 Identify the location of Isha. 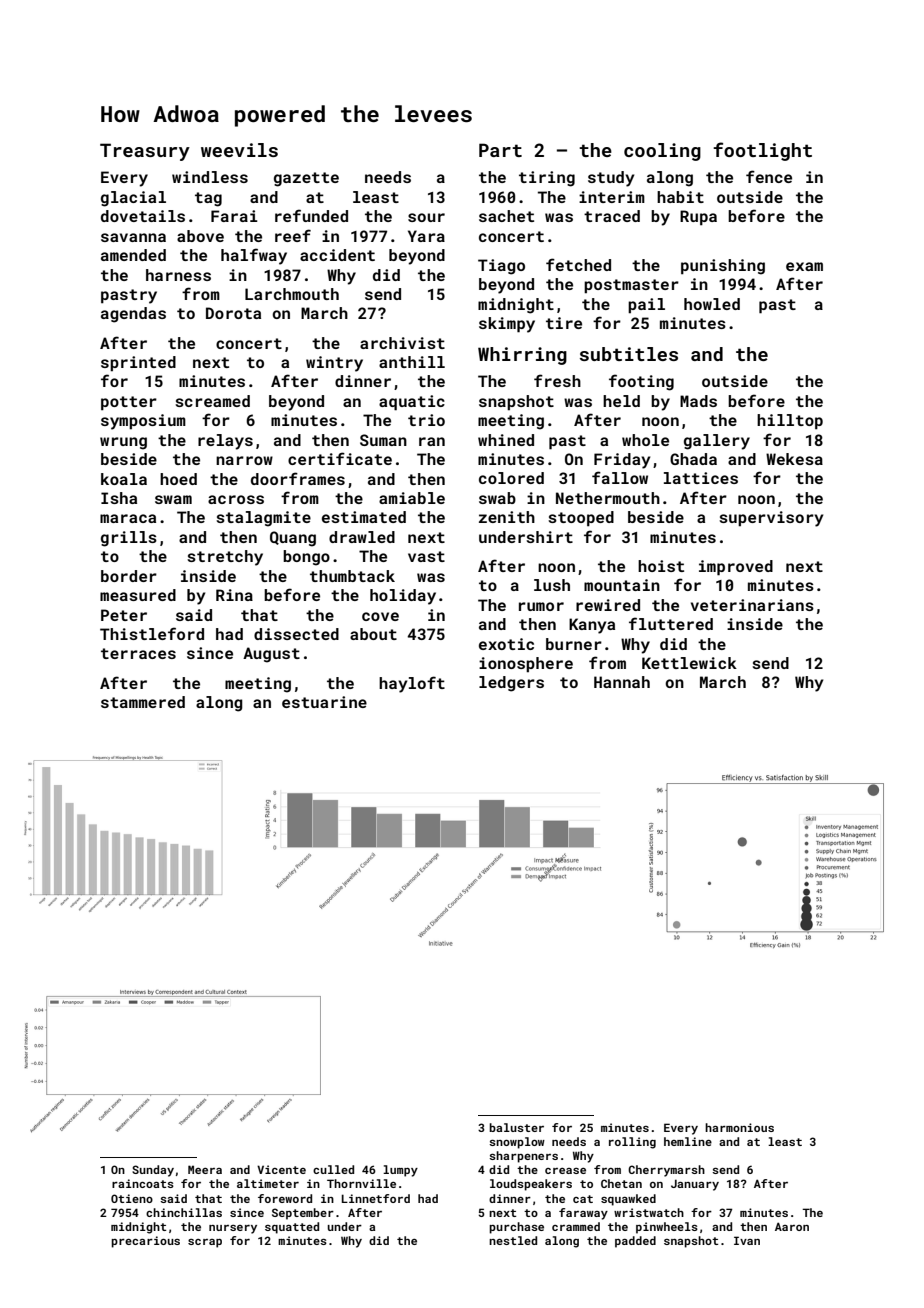
(119, 498).
